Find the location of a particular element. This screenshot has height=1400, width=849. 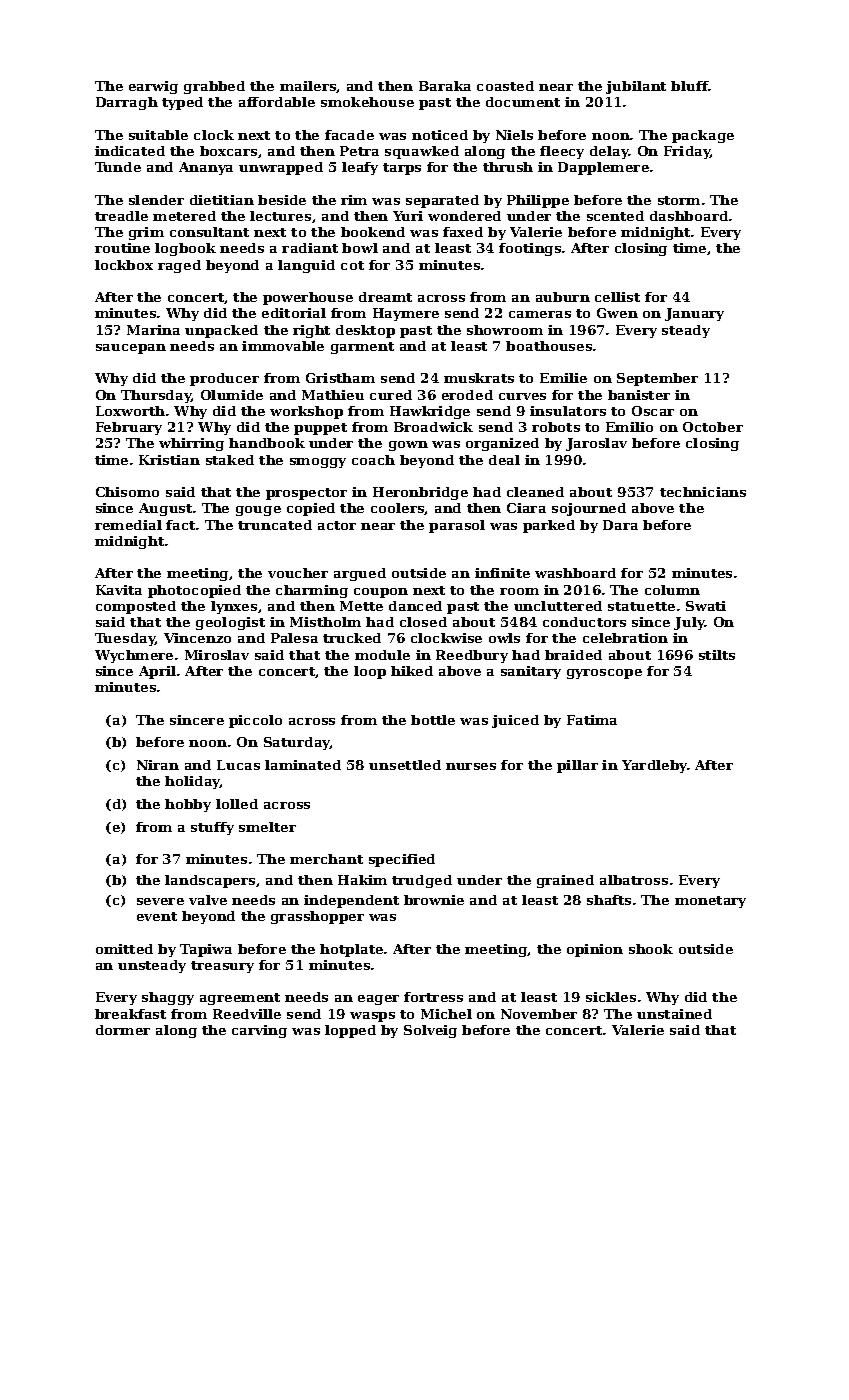

Heronbridge is located at coordinates (420, 493).
